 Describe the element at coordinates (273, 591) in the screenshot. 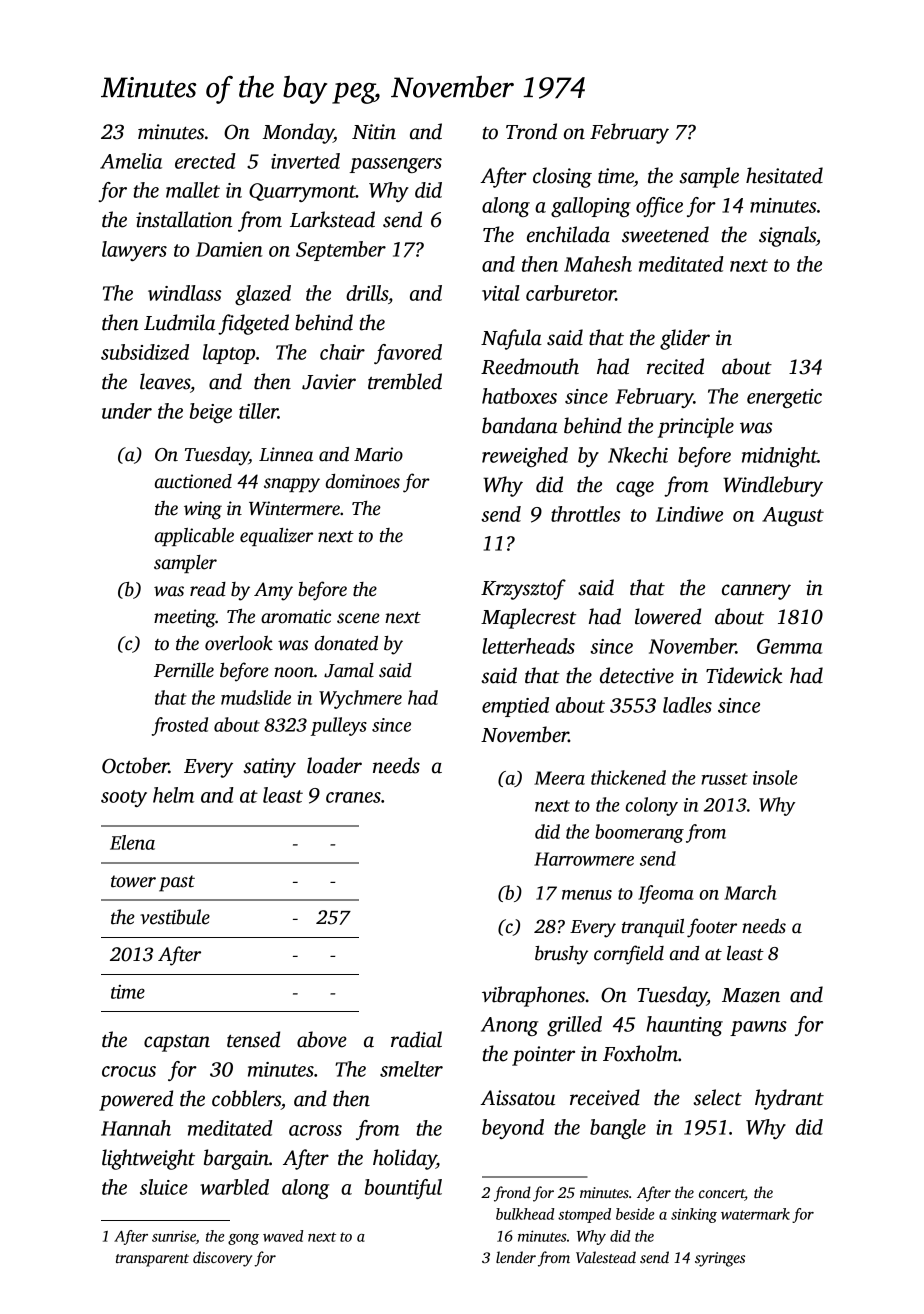

I see `Amy` at that location.
